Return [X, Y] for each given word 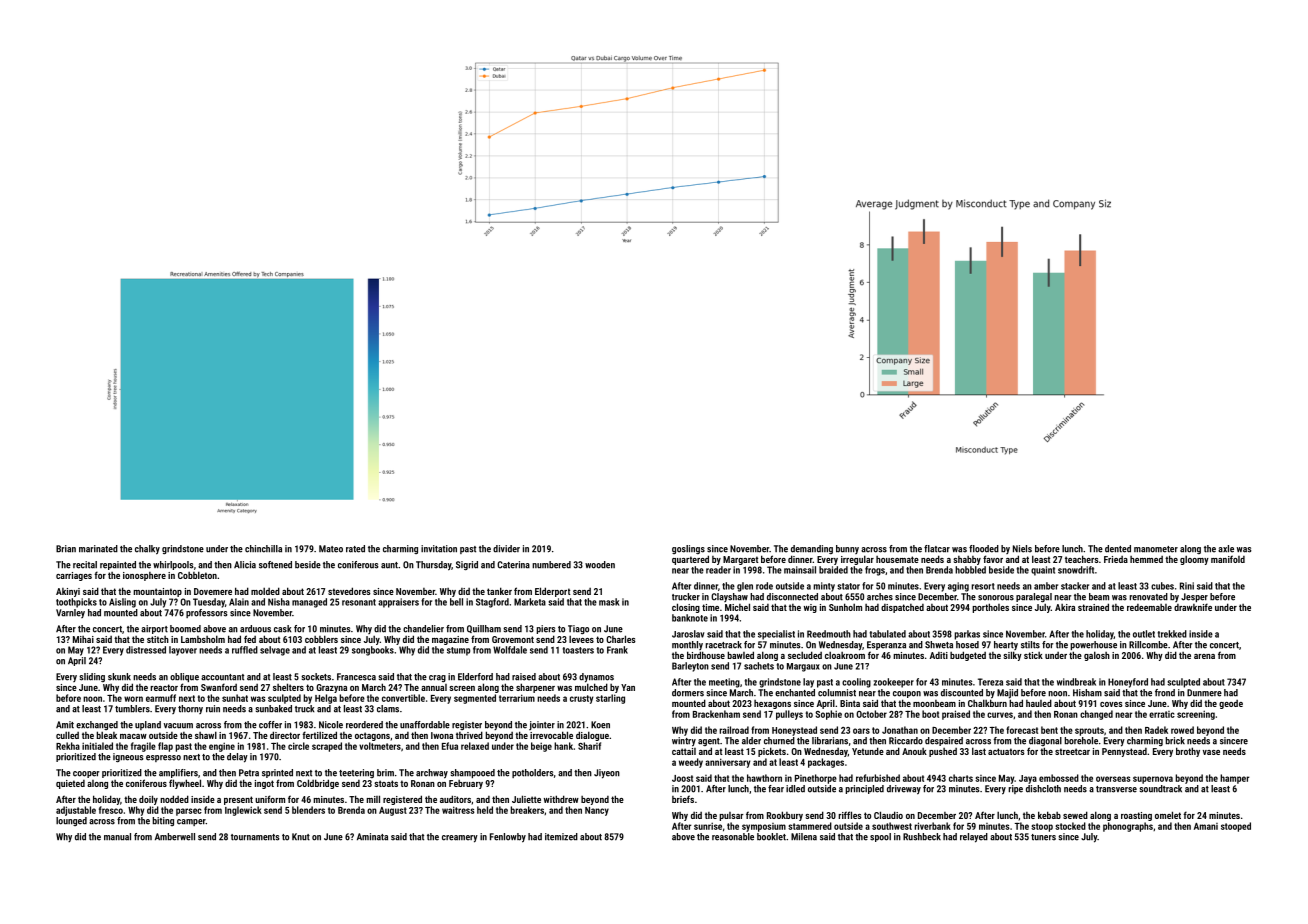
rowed [1182, 730]
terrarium [517, 698]
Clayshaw [729, 597]
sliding [92, 677]
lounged [71, 821]
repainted [118, 565]
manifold [1228, 559]
